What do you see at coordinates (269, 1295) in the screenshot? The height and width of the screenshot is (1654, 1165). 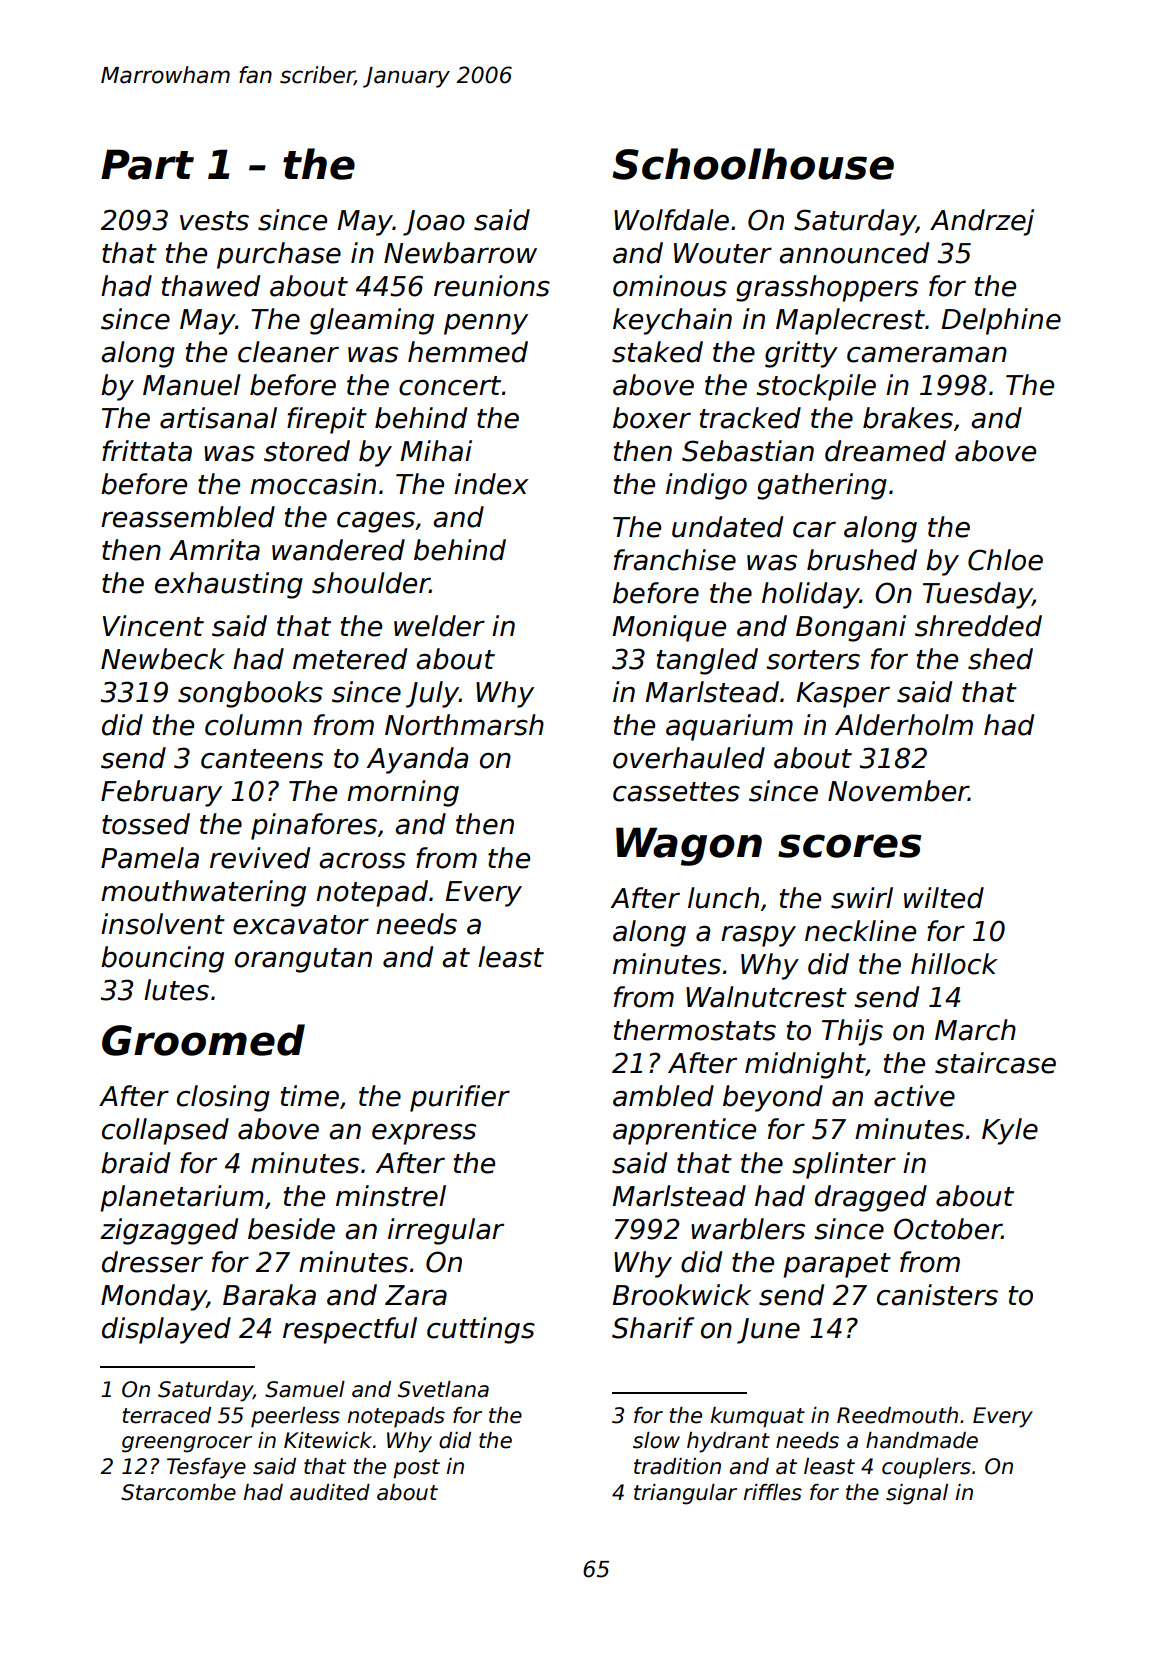 I see `Baraka` at bounding box center [269, 1295].
